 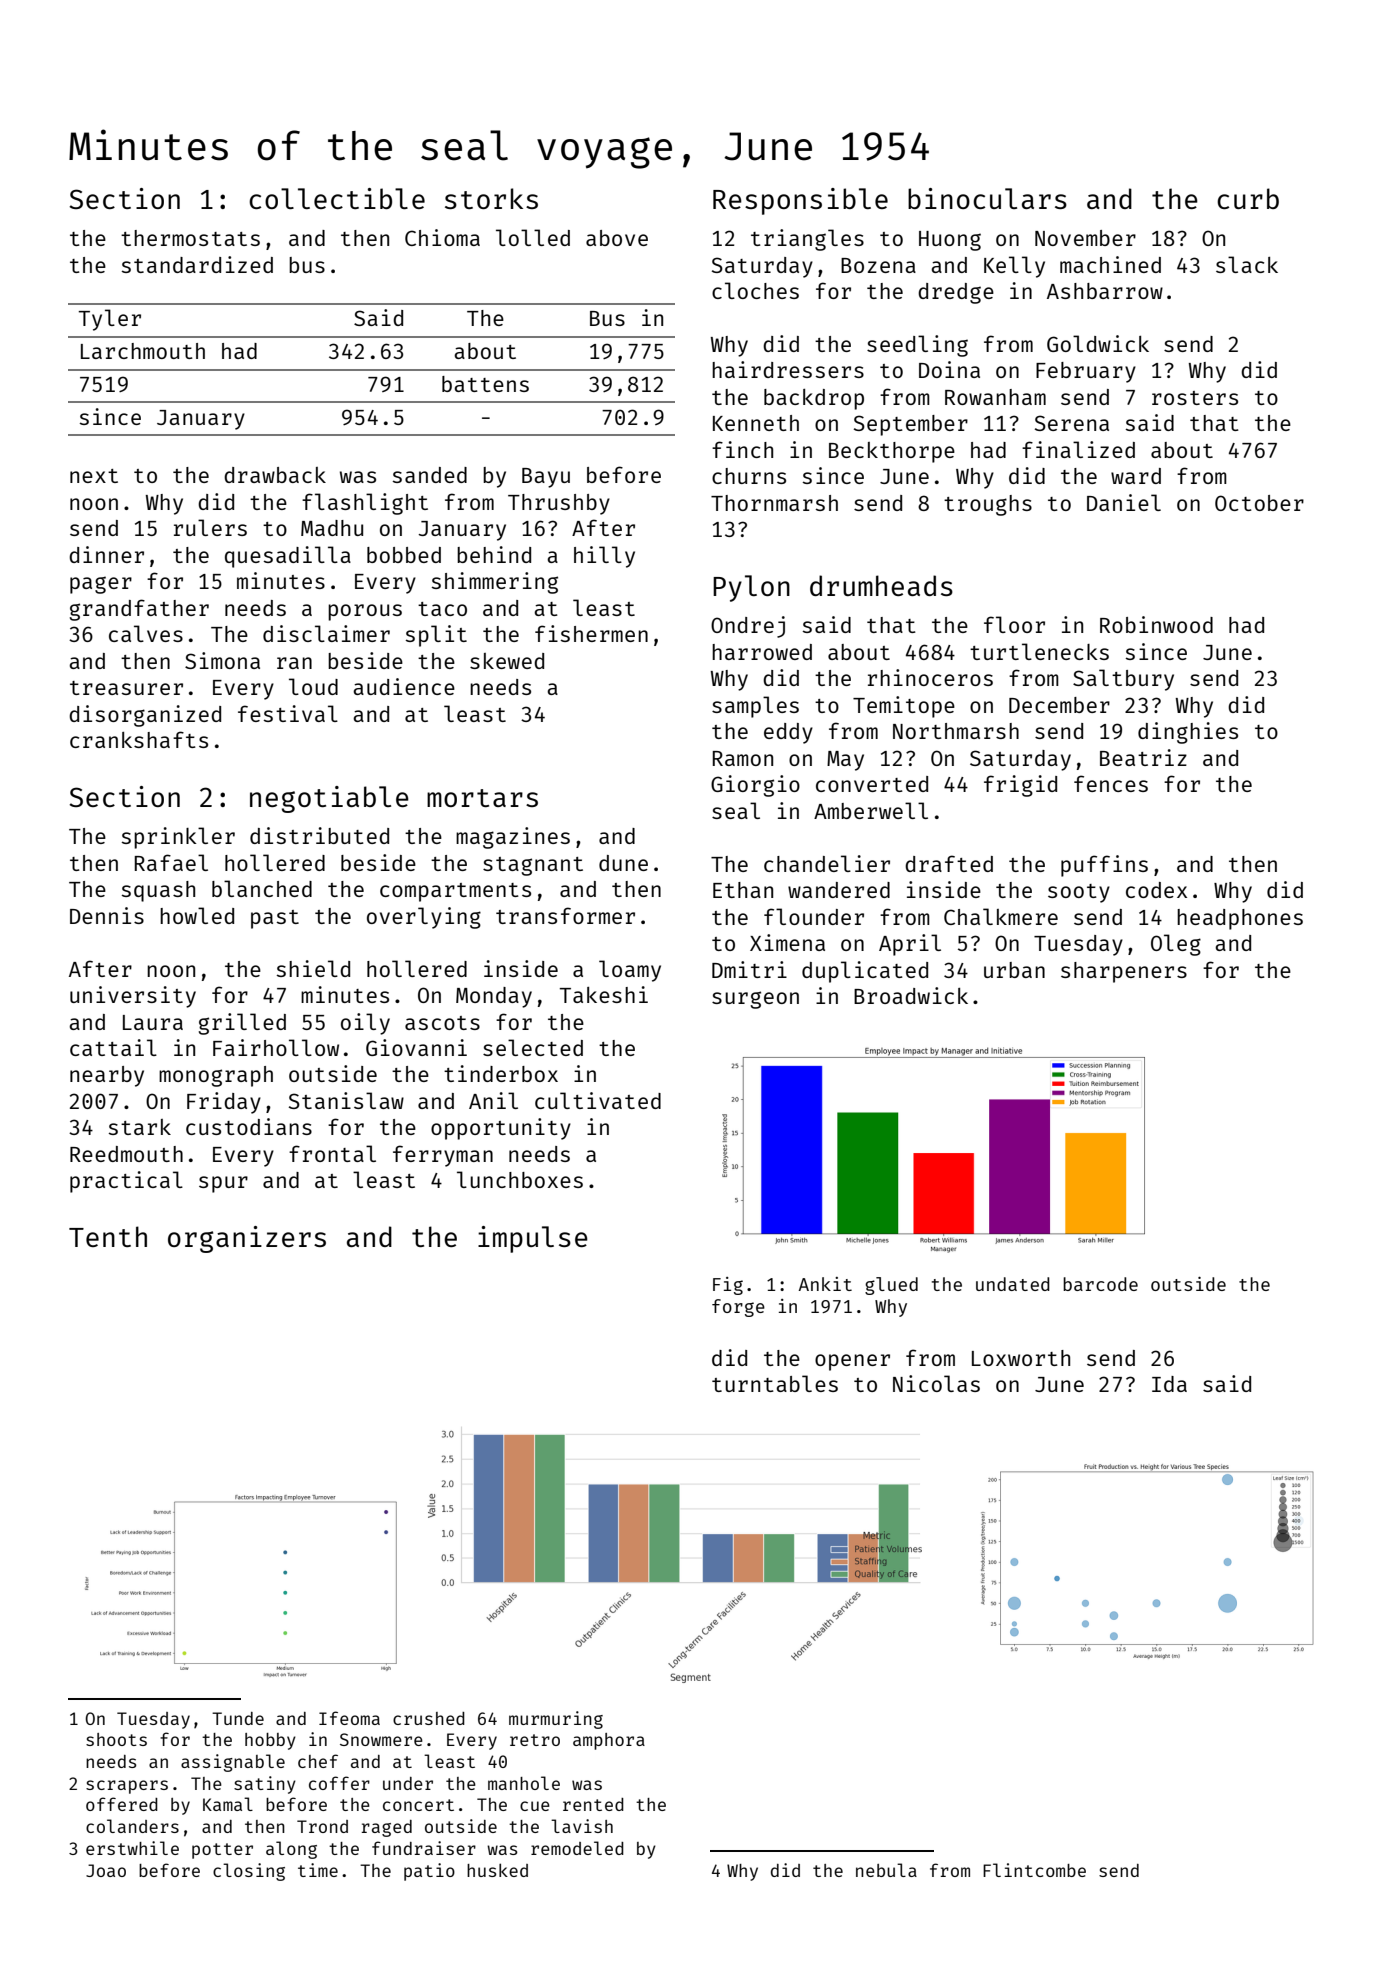 What do you see at coordinates (800, 201) in the screenshot?
I see `Responsible` at bounding box center [800, 201].
